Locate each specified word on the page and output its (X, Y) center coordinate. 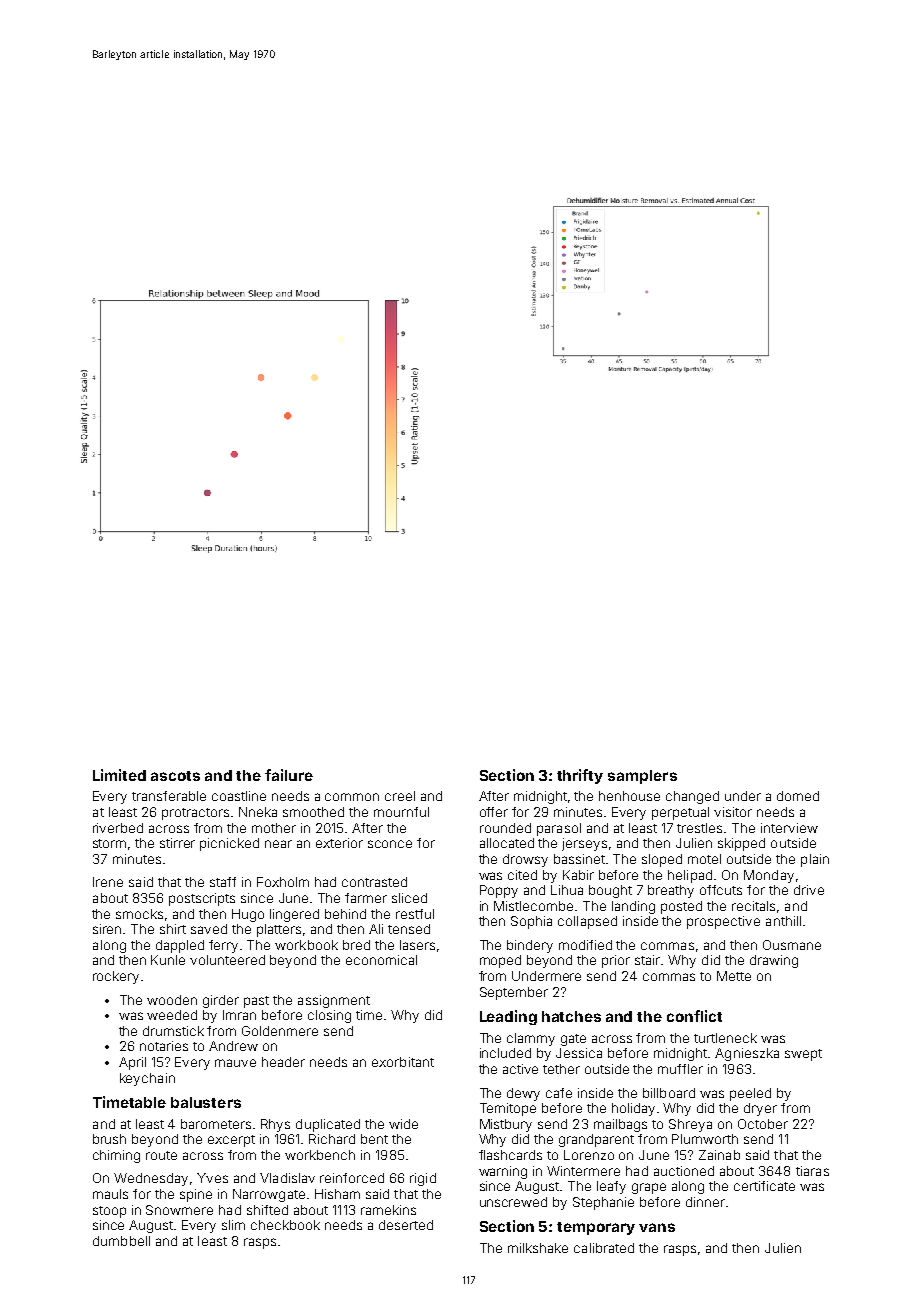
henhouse (629, 796)
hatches (571, 1016)
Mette (734, 976)
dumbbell (121, 1241)
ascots (175, 776)
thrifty (580, 776)
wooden (172, 1000)
